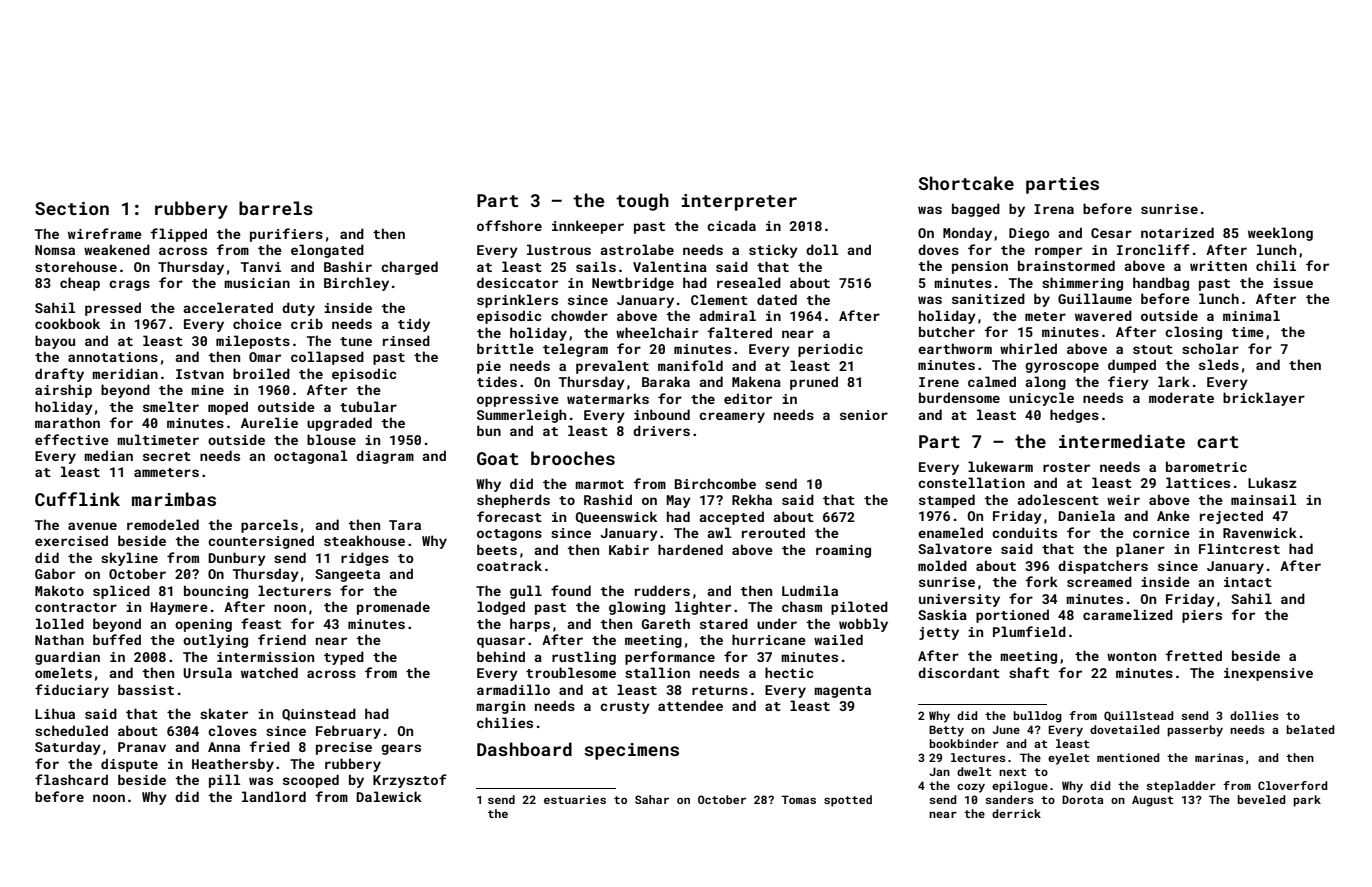  I want to click on crusty, so click(625, 708).
